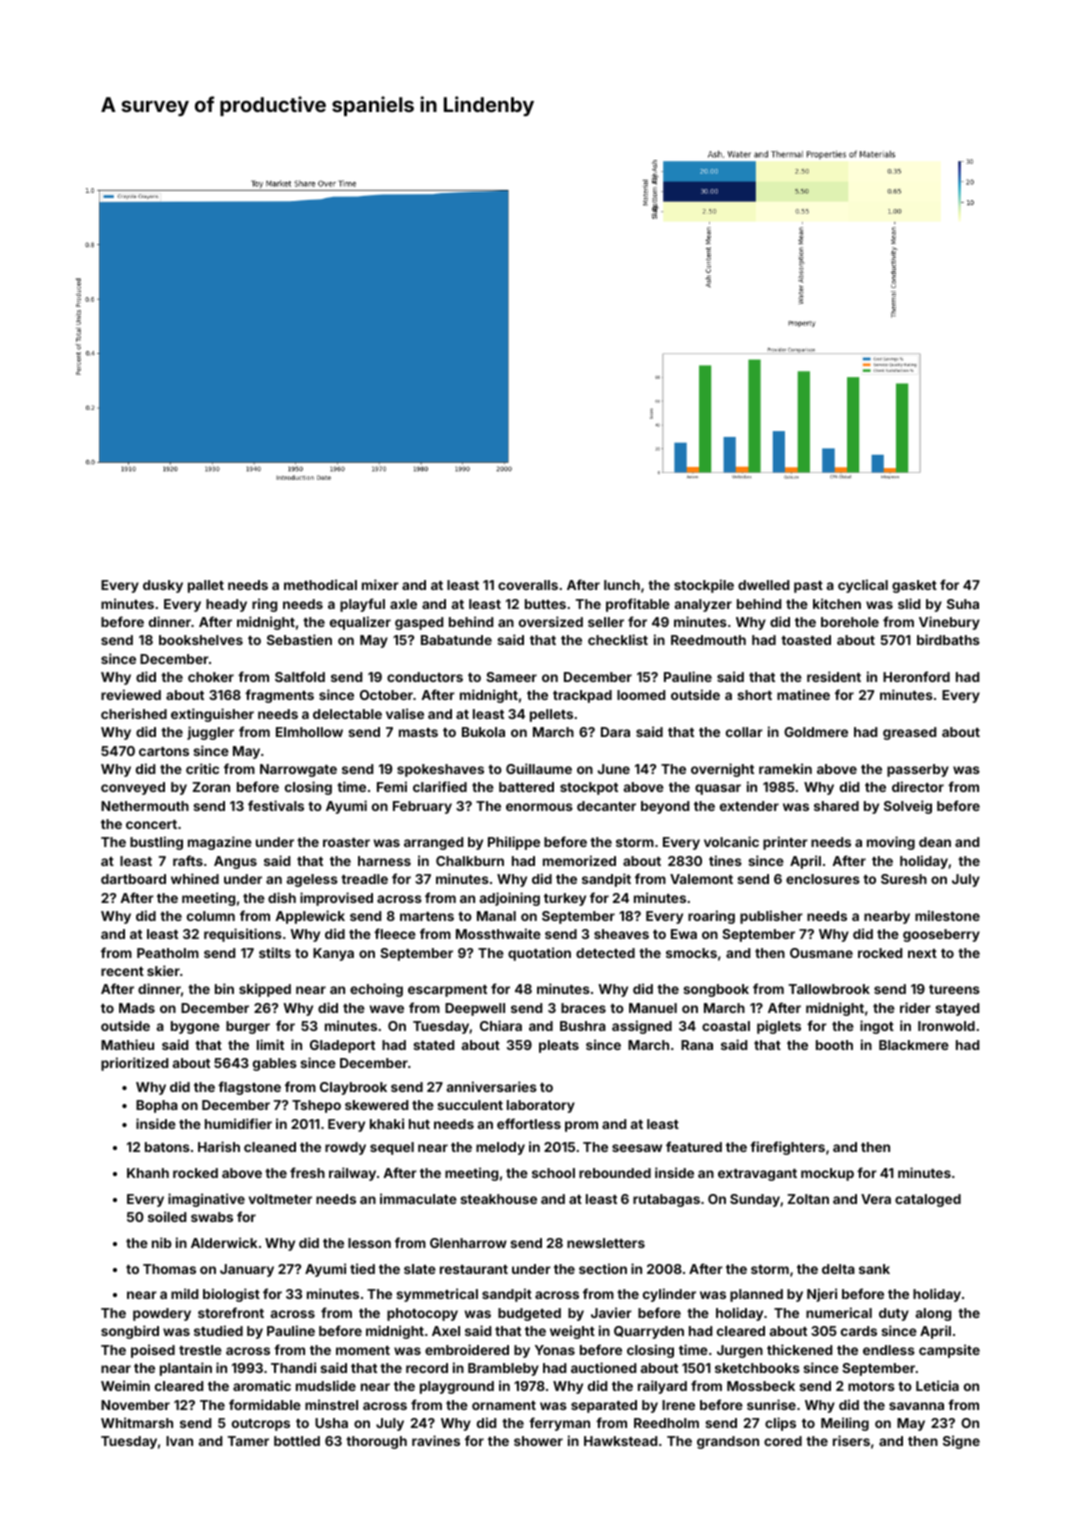 This image has width=1081, height=1528. I want to click on Chiara, so click(501, 1025).
